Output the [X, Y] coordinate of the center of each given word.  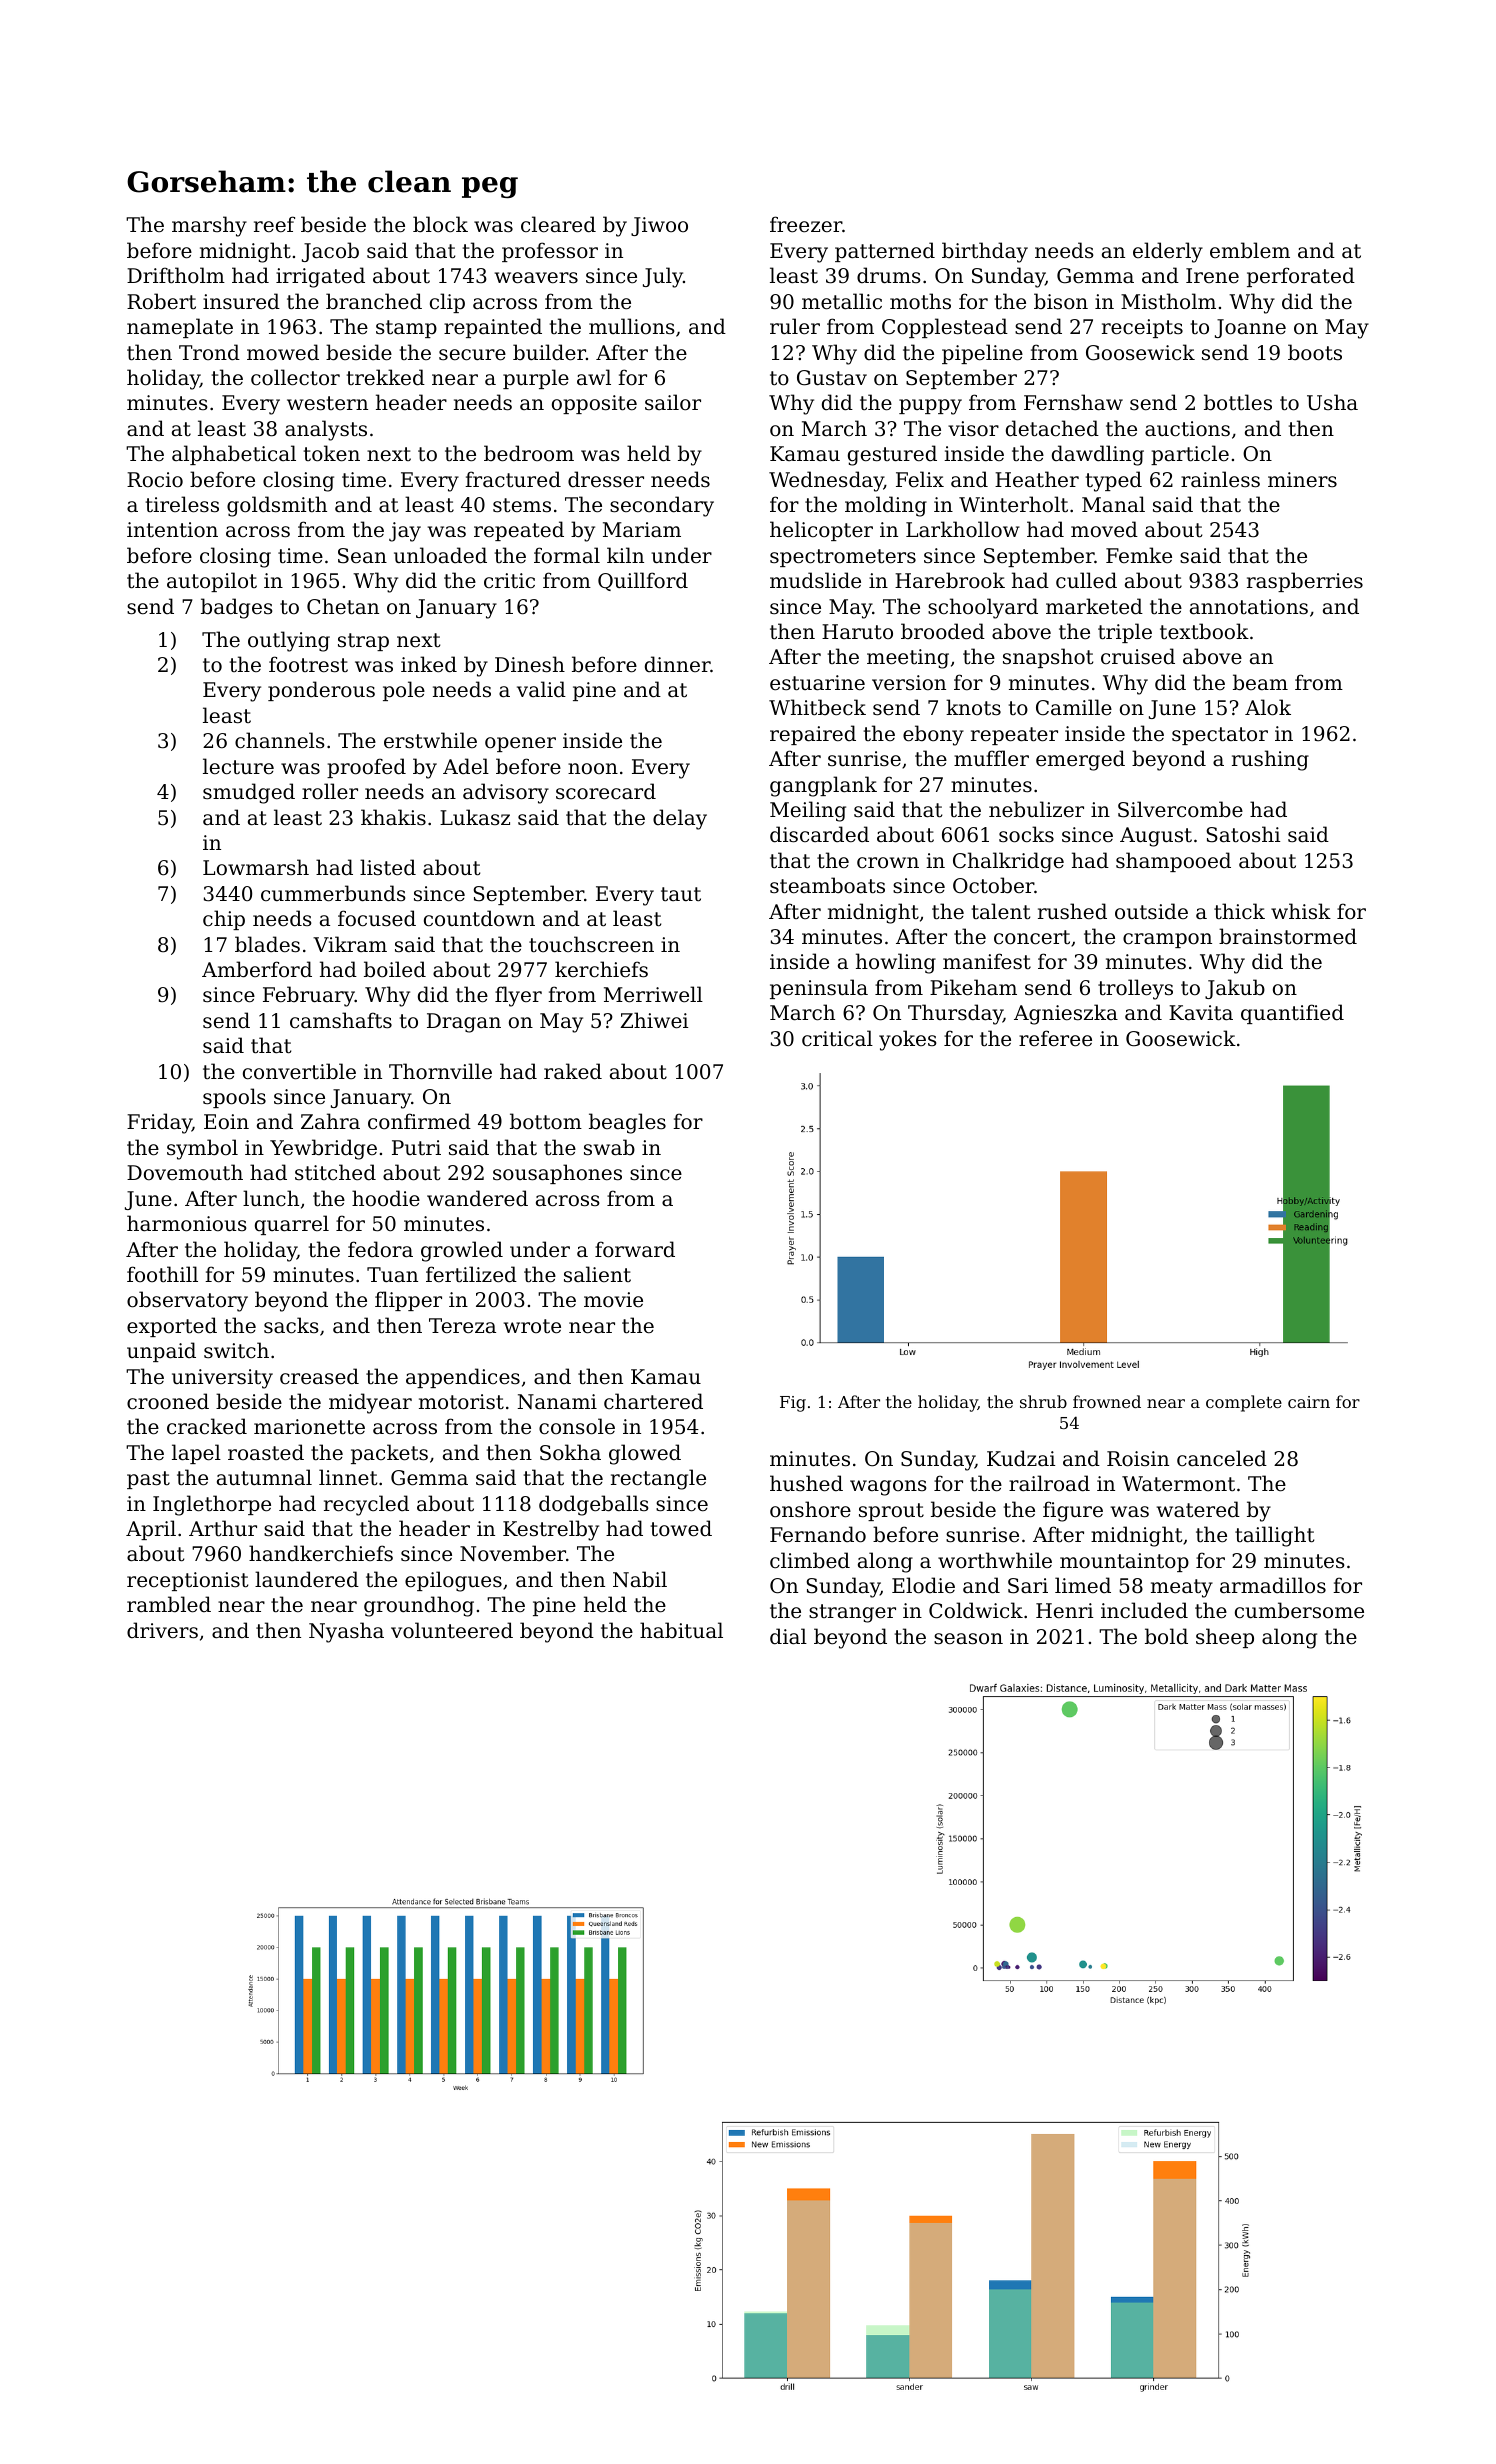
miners [1302, 480]
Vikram [350, 944]
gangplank [823, 786]
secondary [662, 506]
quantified [1292, 1014]
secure [472, 355]
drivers [162, 1630]
